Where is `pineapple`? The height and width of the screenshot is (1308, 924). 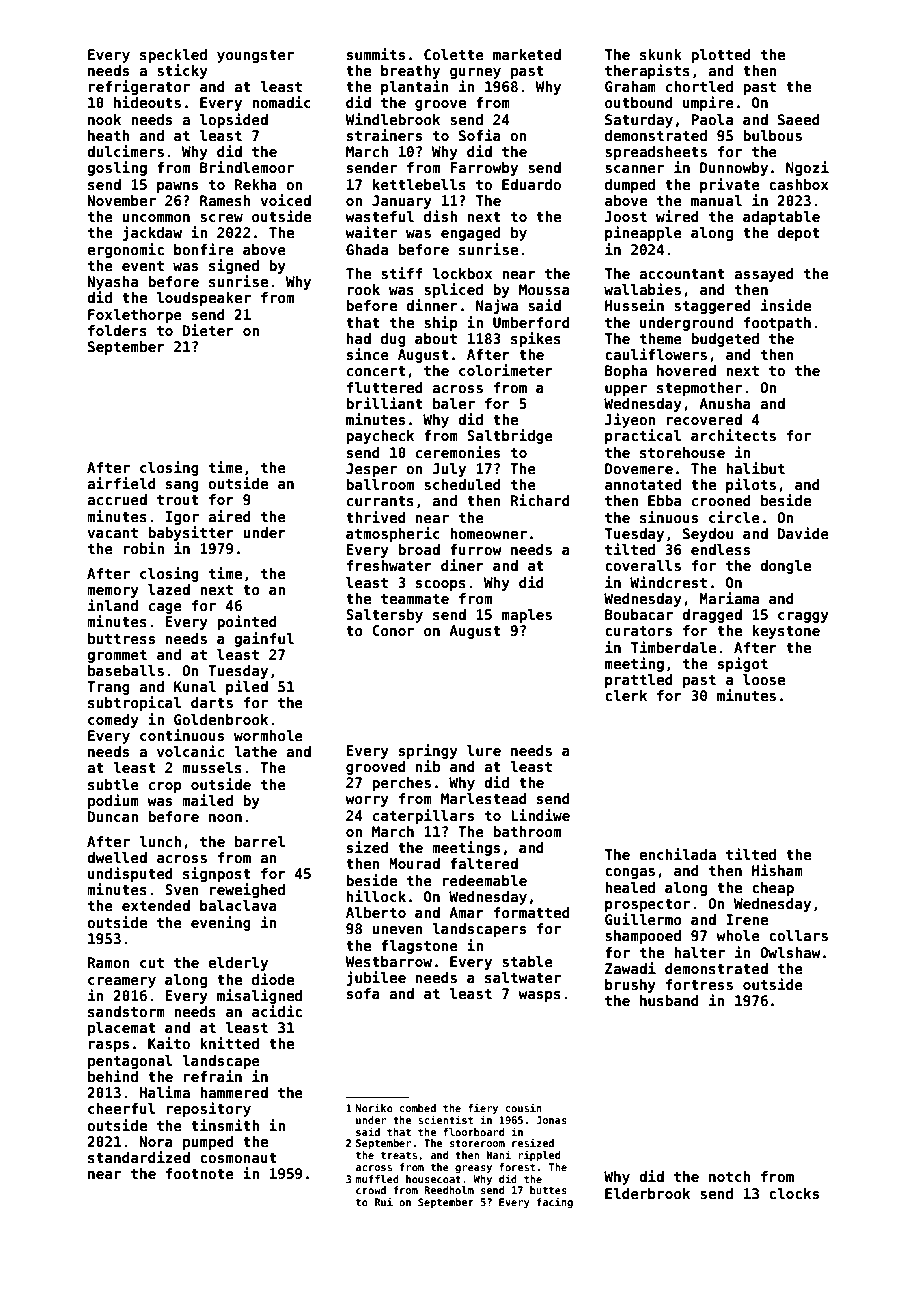
pineapple is located at coordinates (643, 233).
